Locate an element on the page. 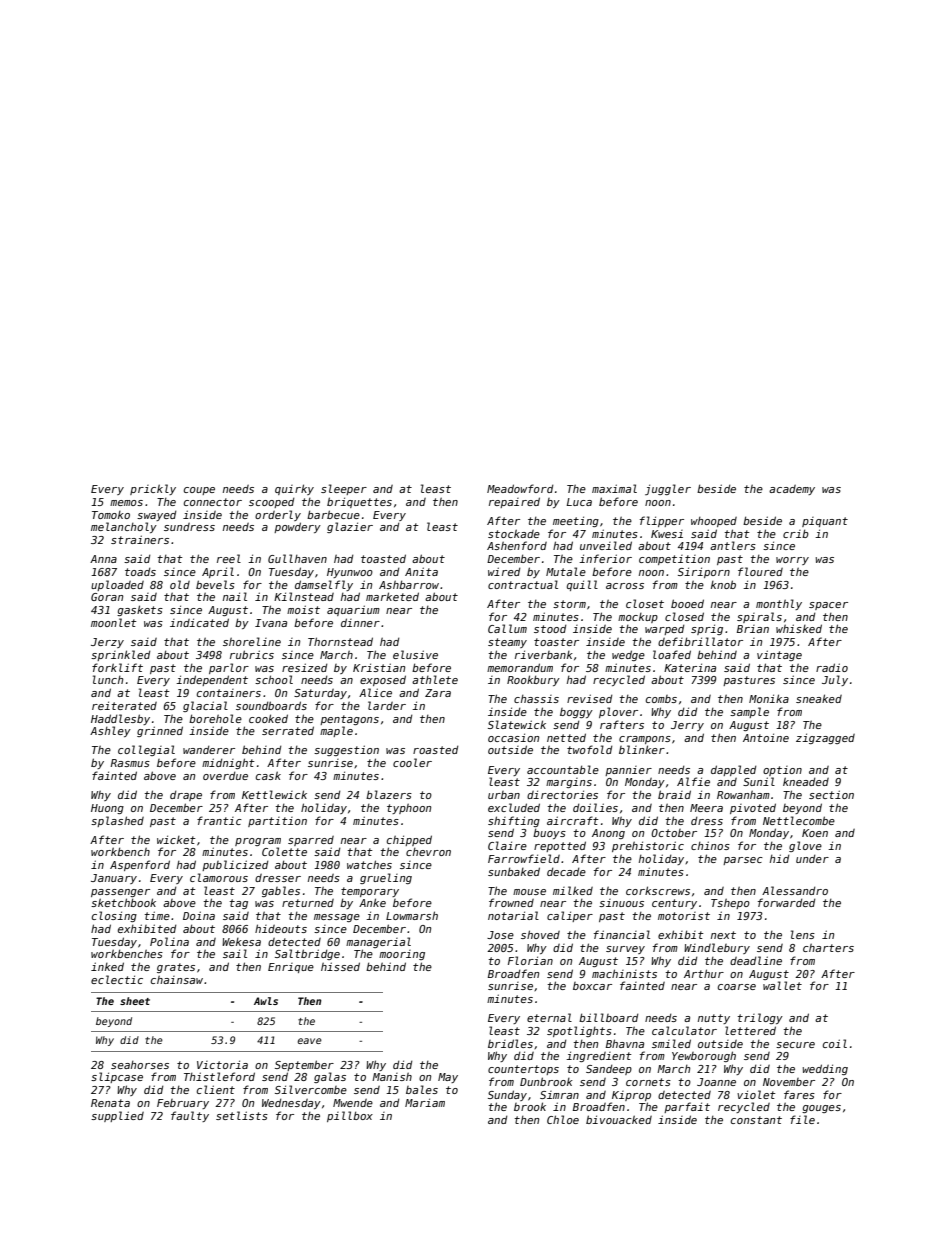 This image has height=1233, width=952. file is located at coordinates (802, 1119).
